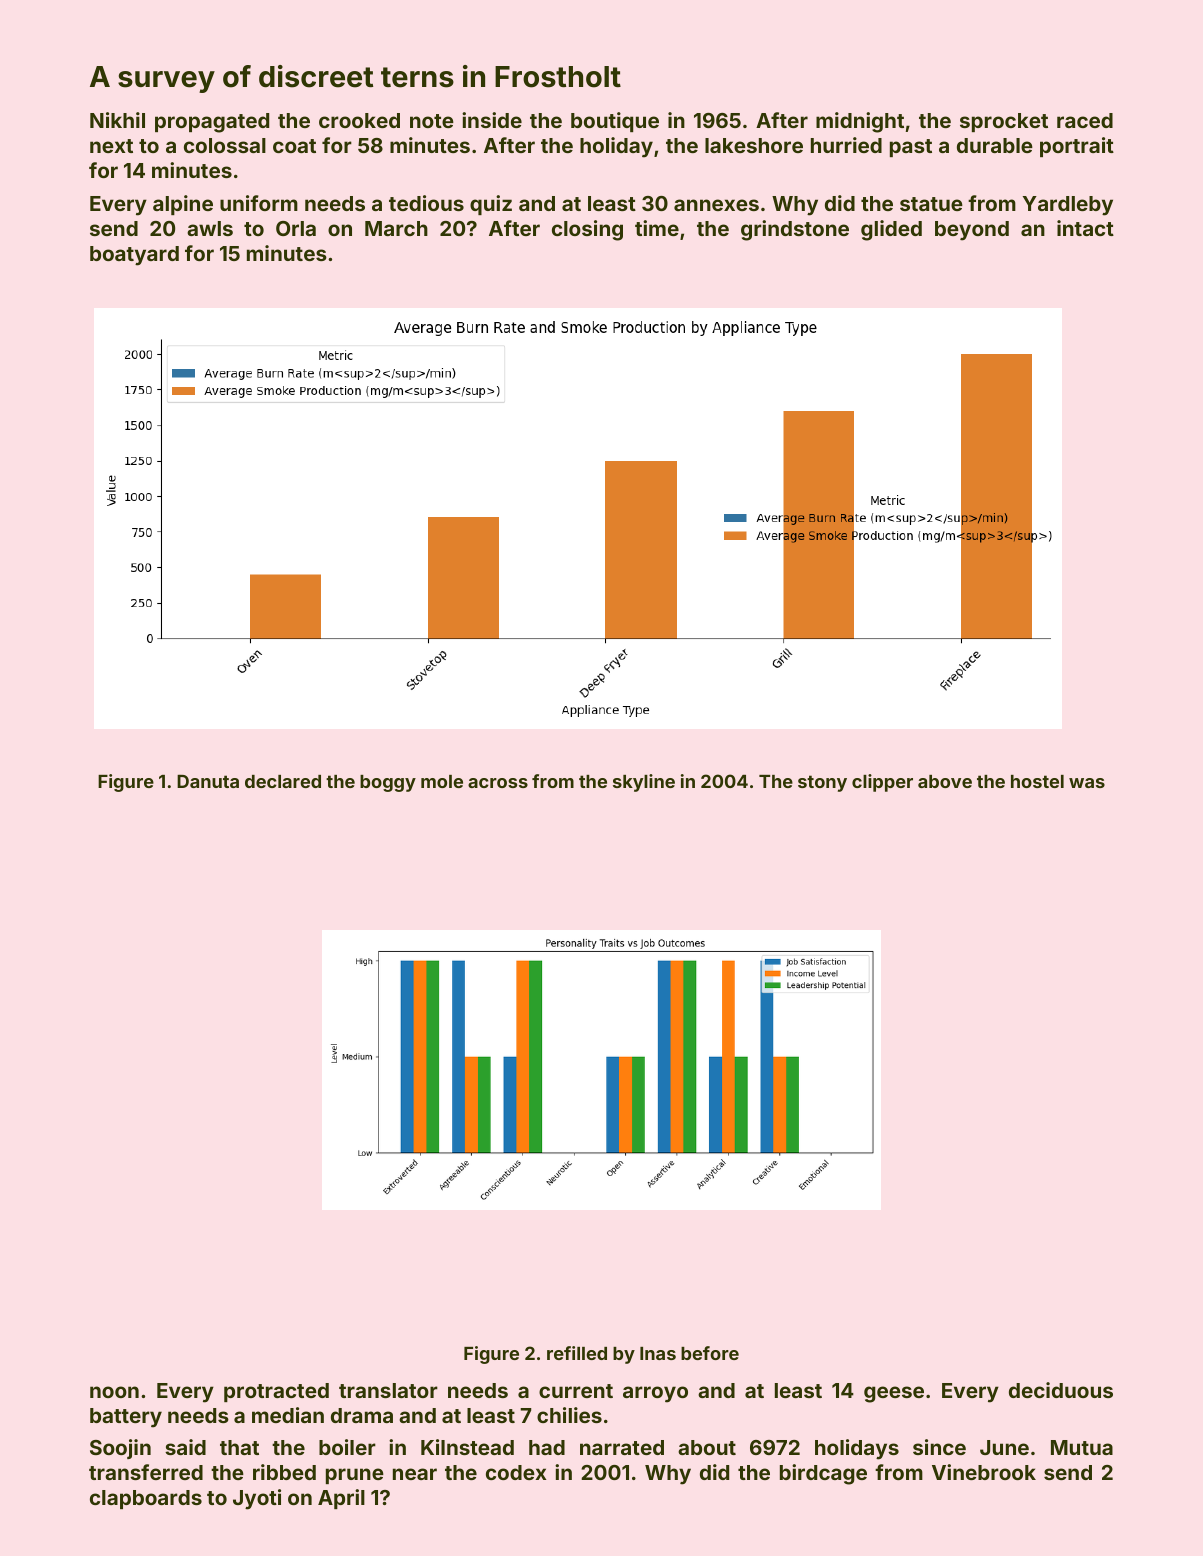 The width and height of the screenshot is (1203, 1556). What do you see at coordinates (1085, 120) in the screenshot?
I see `raced` at bounding box center [1085, 120].
